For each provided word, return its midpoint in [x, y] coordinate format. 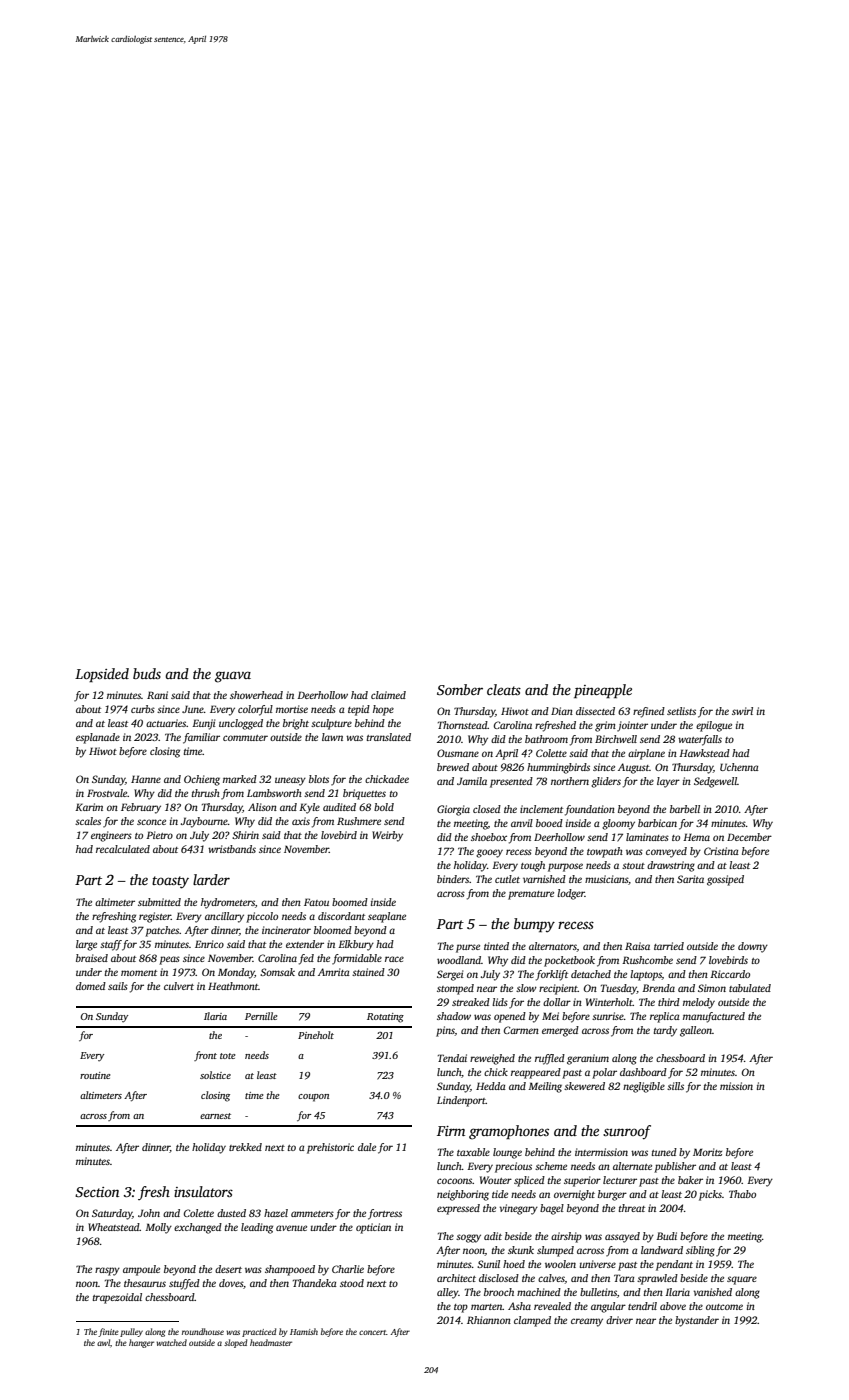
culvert [179, 986]
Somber [460, 689]
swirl [742, 711]
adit [493, 1236]
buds [147, 673]
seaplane [387, 917]
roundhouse [203, 1331]
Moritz [707, 1152]
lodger [571, 894]
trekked [245, 1147]
